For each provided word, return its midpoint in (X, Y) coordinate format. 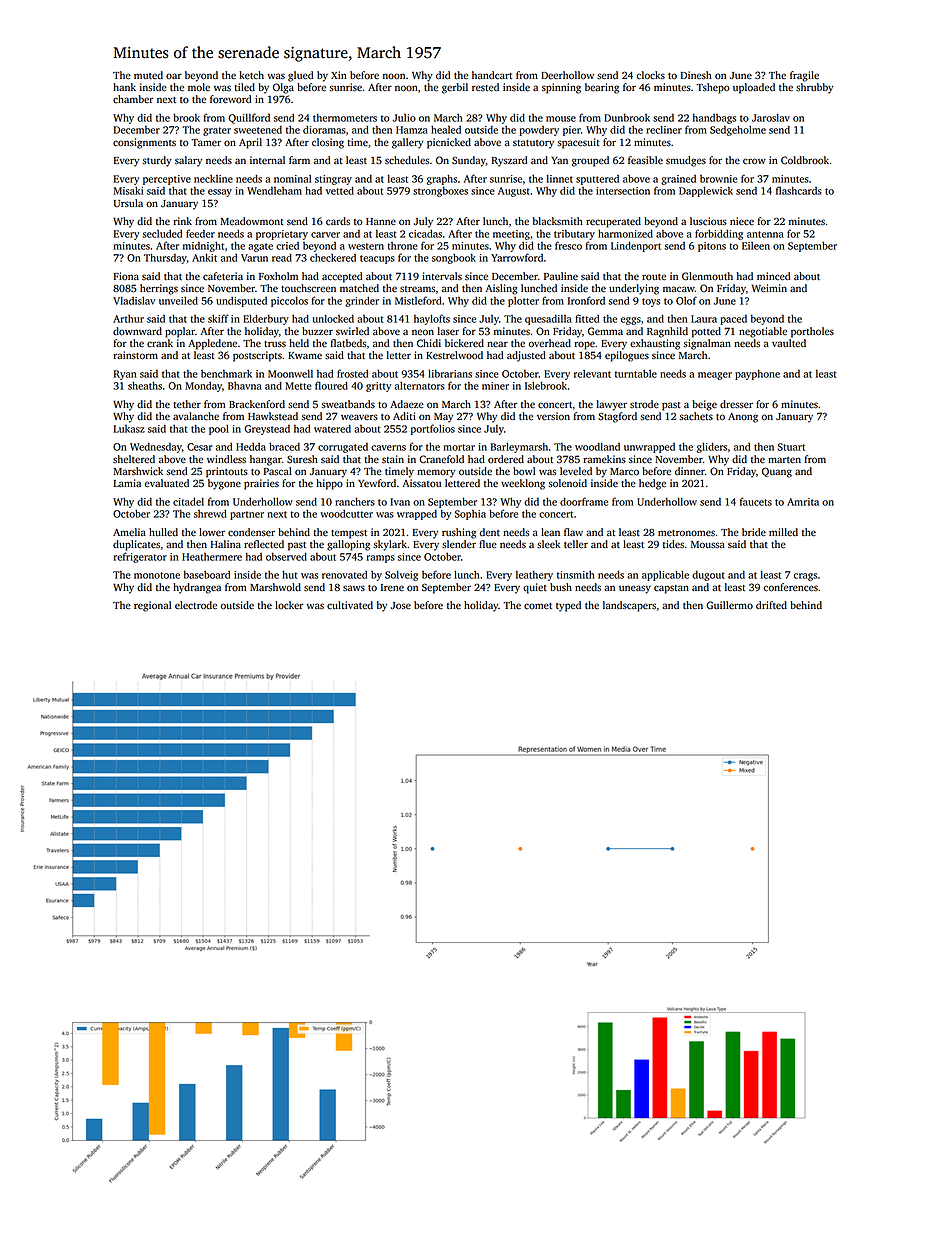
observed (286, 556)
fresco (568, 245)
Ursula (128, 203)
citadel (188, 501)
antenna (765, 234)
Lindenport (636, 246)
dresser (736, 404)
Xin (339, 75)
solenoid (568, 483)
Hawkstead (273, 416)
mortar (459, 447)
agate (260, 247)
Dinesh (696, 75)
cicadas (425, 233)
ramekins (604, 459)
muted (148, 75)
